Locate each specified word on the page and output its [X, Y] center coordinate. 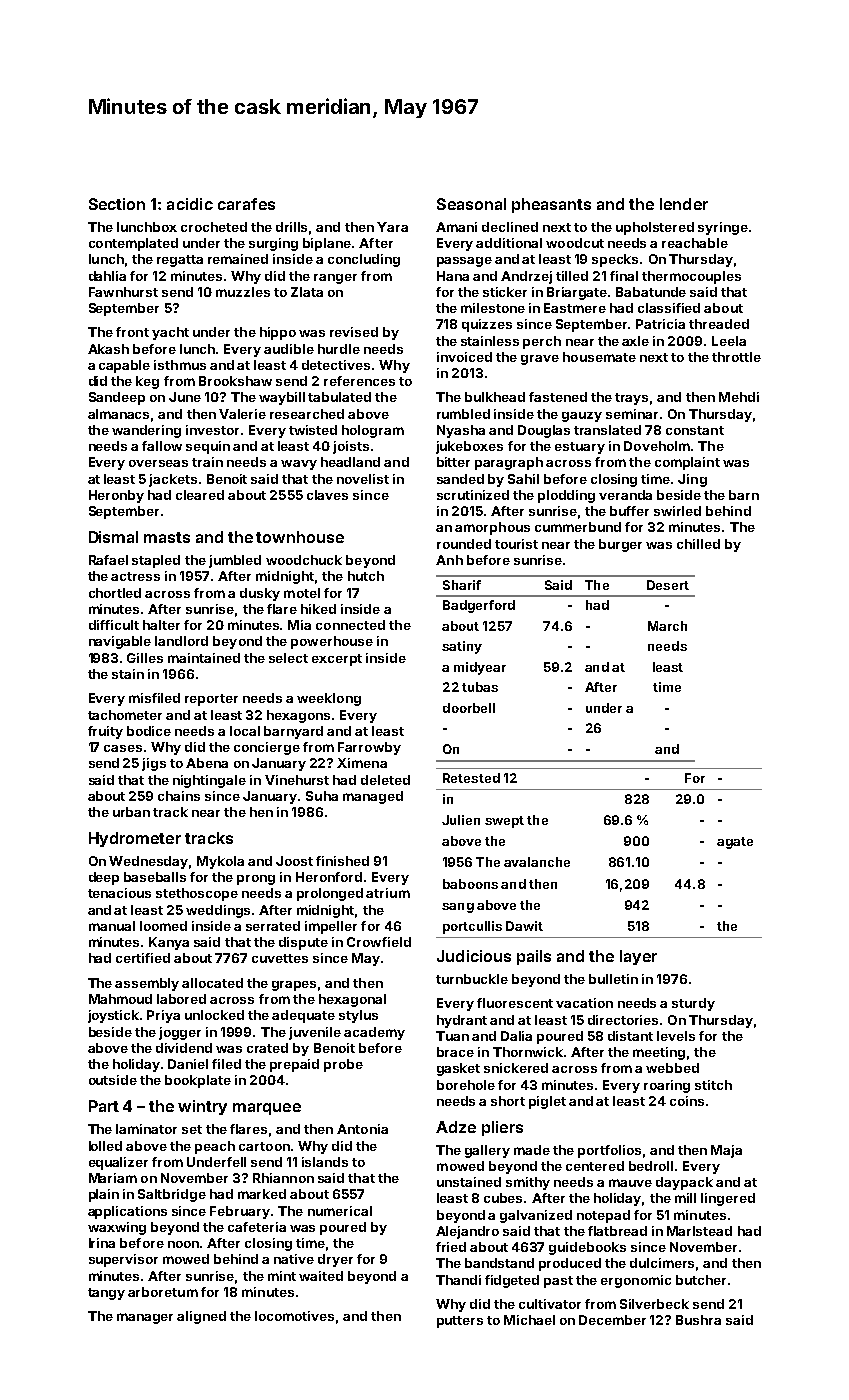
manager [145, 1318]
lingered [728, 1199]
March [667, 626]
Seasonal [471, 204]
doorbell [469, 708]
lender [684, 204]
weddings [218, 911]
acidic [190, 204]
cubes [503, 1198]
